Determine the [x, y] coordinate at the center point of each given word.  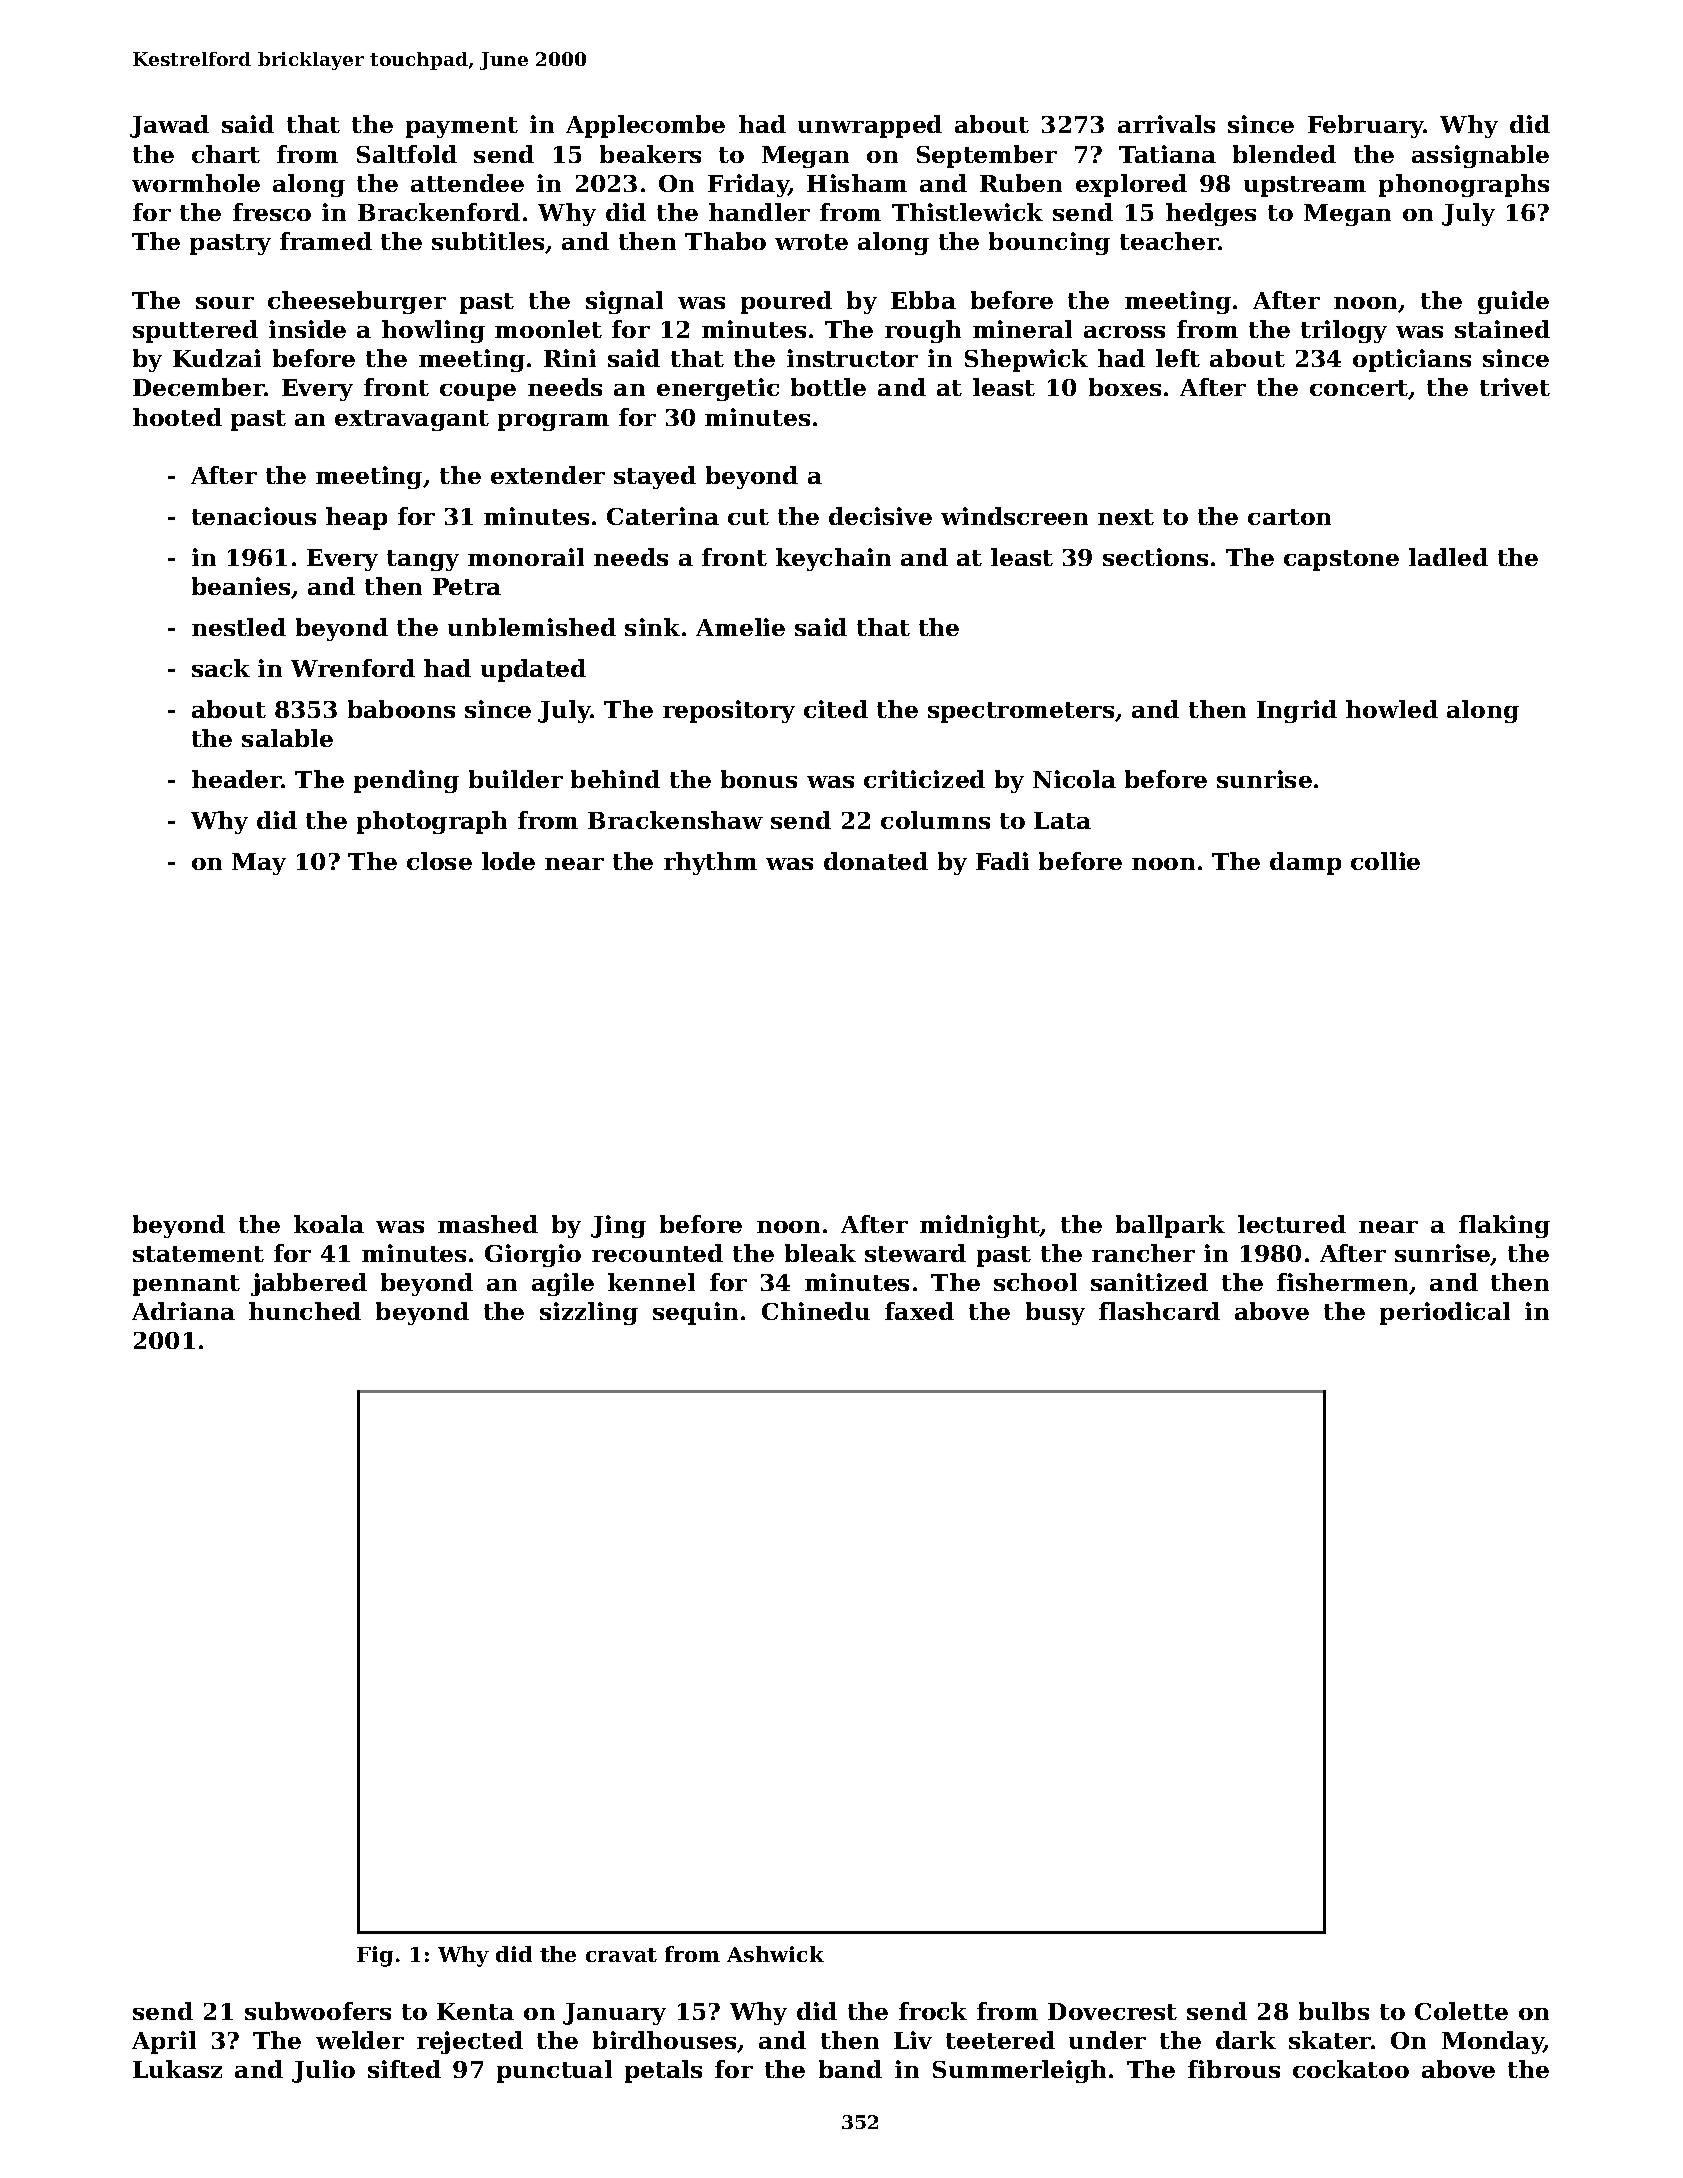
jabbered [309, 1284]
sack [221, 668]
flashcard [1159, 1311]
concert [1359, 388]
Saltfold [407, 154]
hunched [305, 1311]
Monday [1493, 2042]
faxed [919, 1311]
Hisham [857, 183]
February [1366, 126]
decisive [880, 516]
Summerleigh [1019, 2071]
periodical [1445, 1313]
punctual [554, 2071]
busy [1055, 1313]
